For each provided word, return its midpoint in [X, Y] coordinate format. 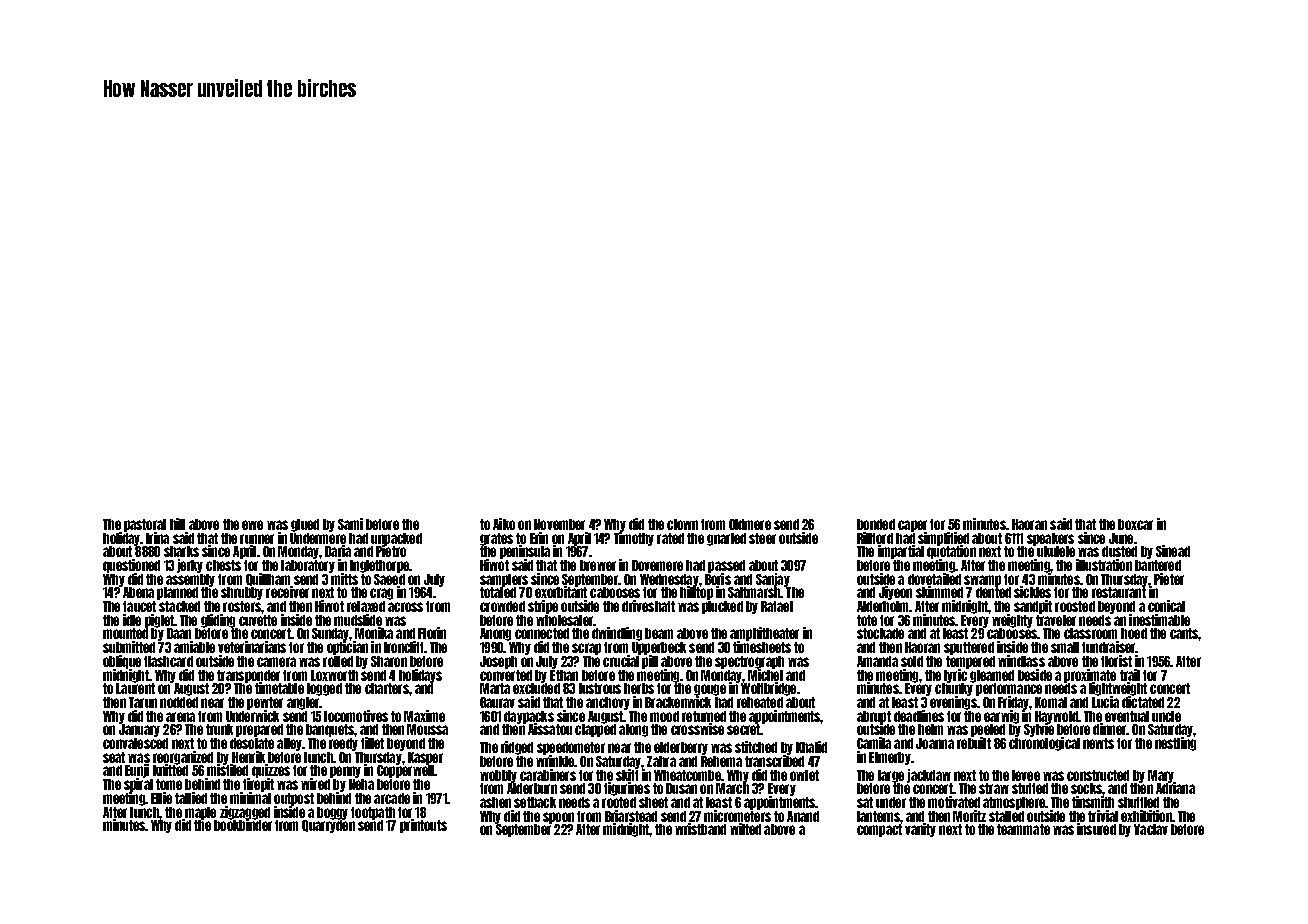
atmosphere [1014, 803]
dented [993, 592]
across [405, 607]
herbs [639, 688]
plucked [722, 607]
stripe [543, 607]
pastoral [145, 525]
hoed [1134, 633]
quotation [951, 552]
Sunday [331, 634]
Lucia [1105, 702]
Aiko [504, 524]
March [732, 788]
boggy [332, 813]
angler [303, 703]
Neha [361, 784]
